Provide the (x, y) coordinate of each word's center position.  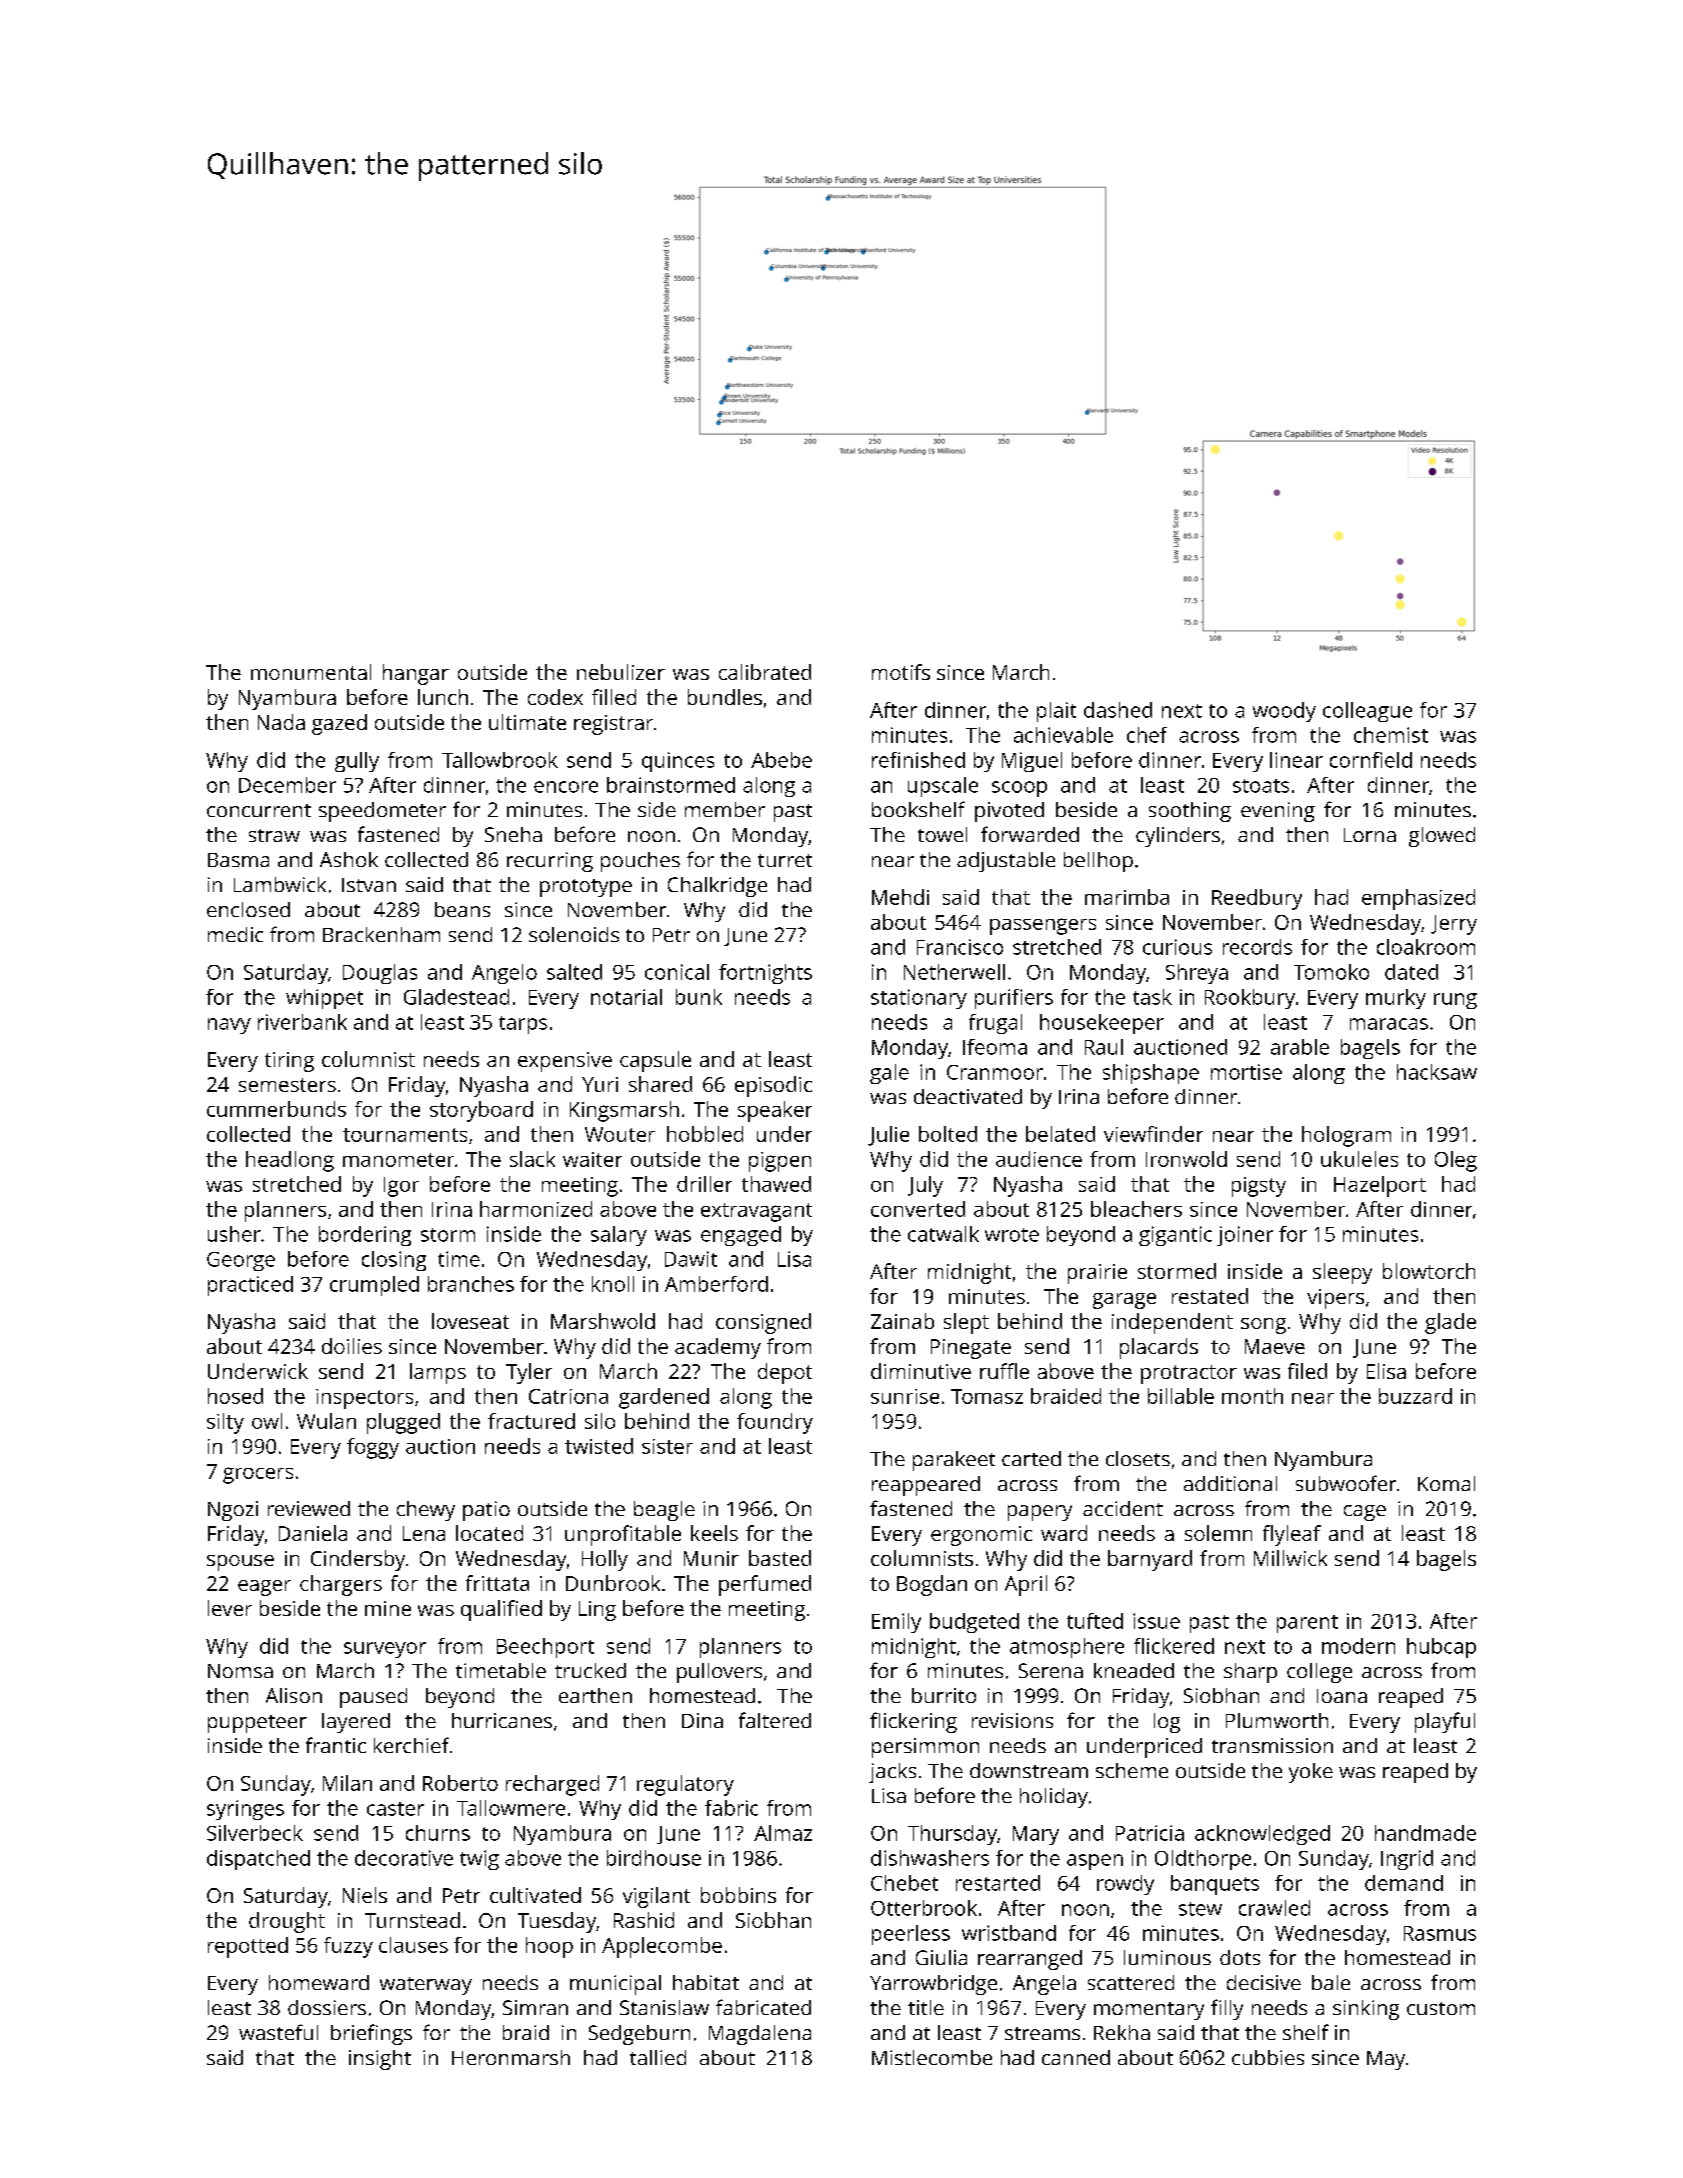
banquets (1215, 1885)
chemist (1391, 735)
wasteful (278, 2032)
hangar (416, 674)
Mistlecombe (932, 2057)
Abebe (781, 760)
